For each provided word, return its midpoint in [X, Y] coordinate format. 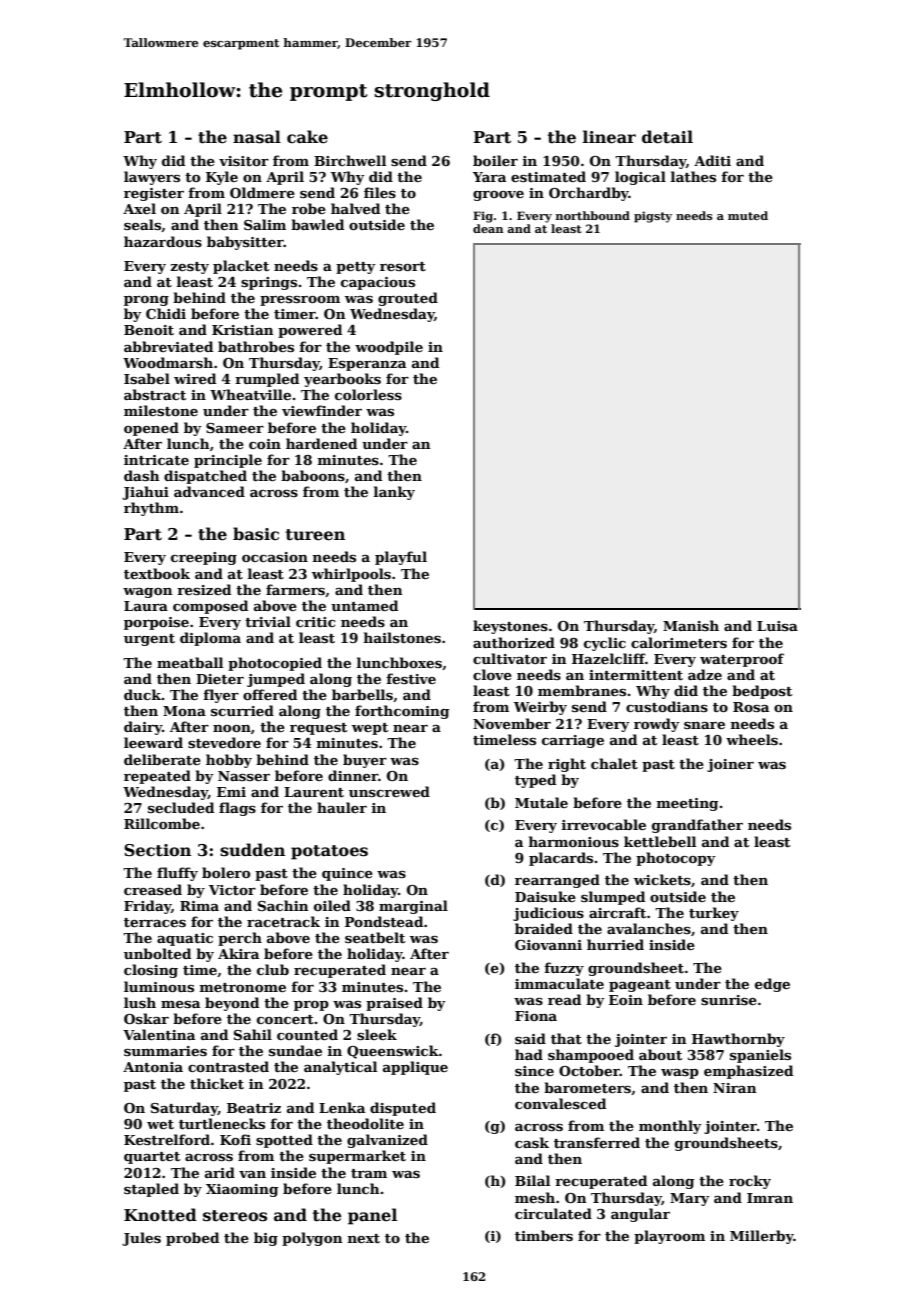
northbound [593, 215]
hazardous [163, 241]
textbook [157, 573]
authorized [514, 642]
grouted [408, 299]
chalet [614, 763]
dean [488, 228]
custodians [667, 706]
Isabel [147, 378]
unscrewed [389, 791]
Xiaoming [242, 1190]
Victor [232, 890]
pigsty [653, 217]
